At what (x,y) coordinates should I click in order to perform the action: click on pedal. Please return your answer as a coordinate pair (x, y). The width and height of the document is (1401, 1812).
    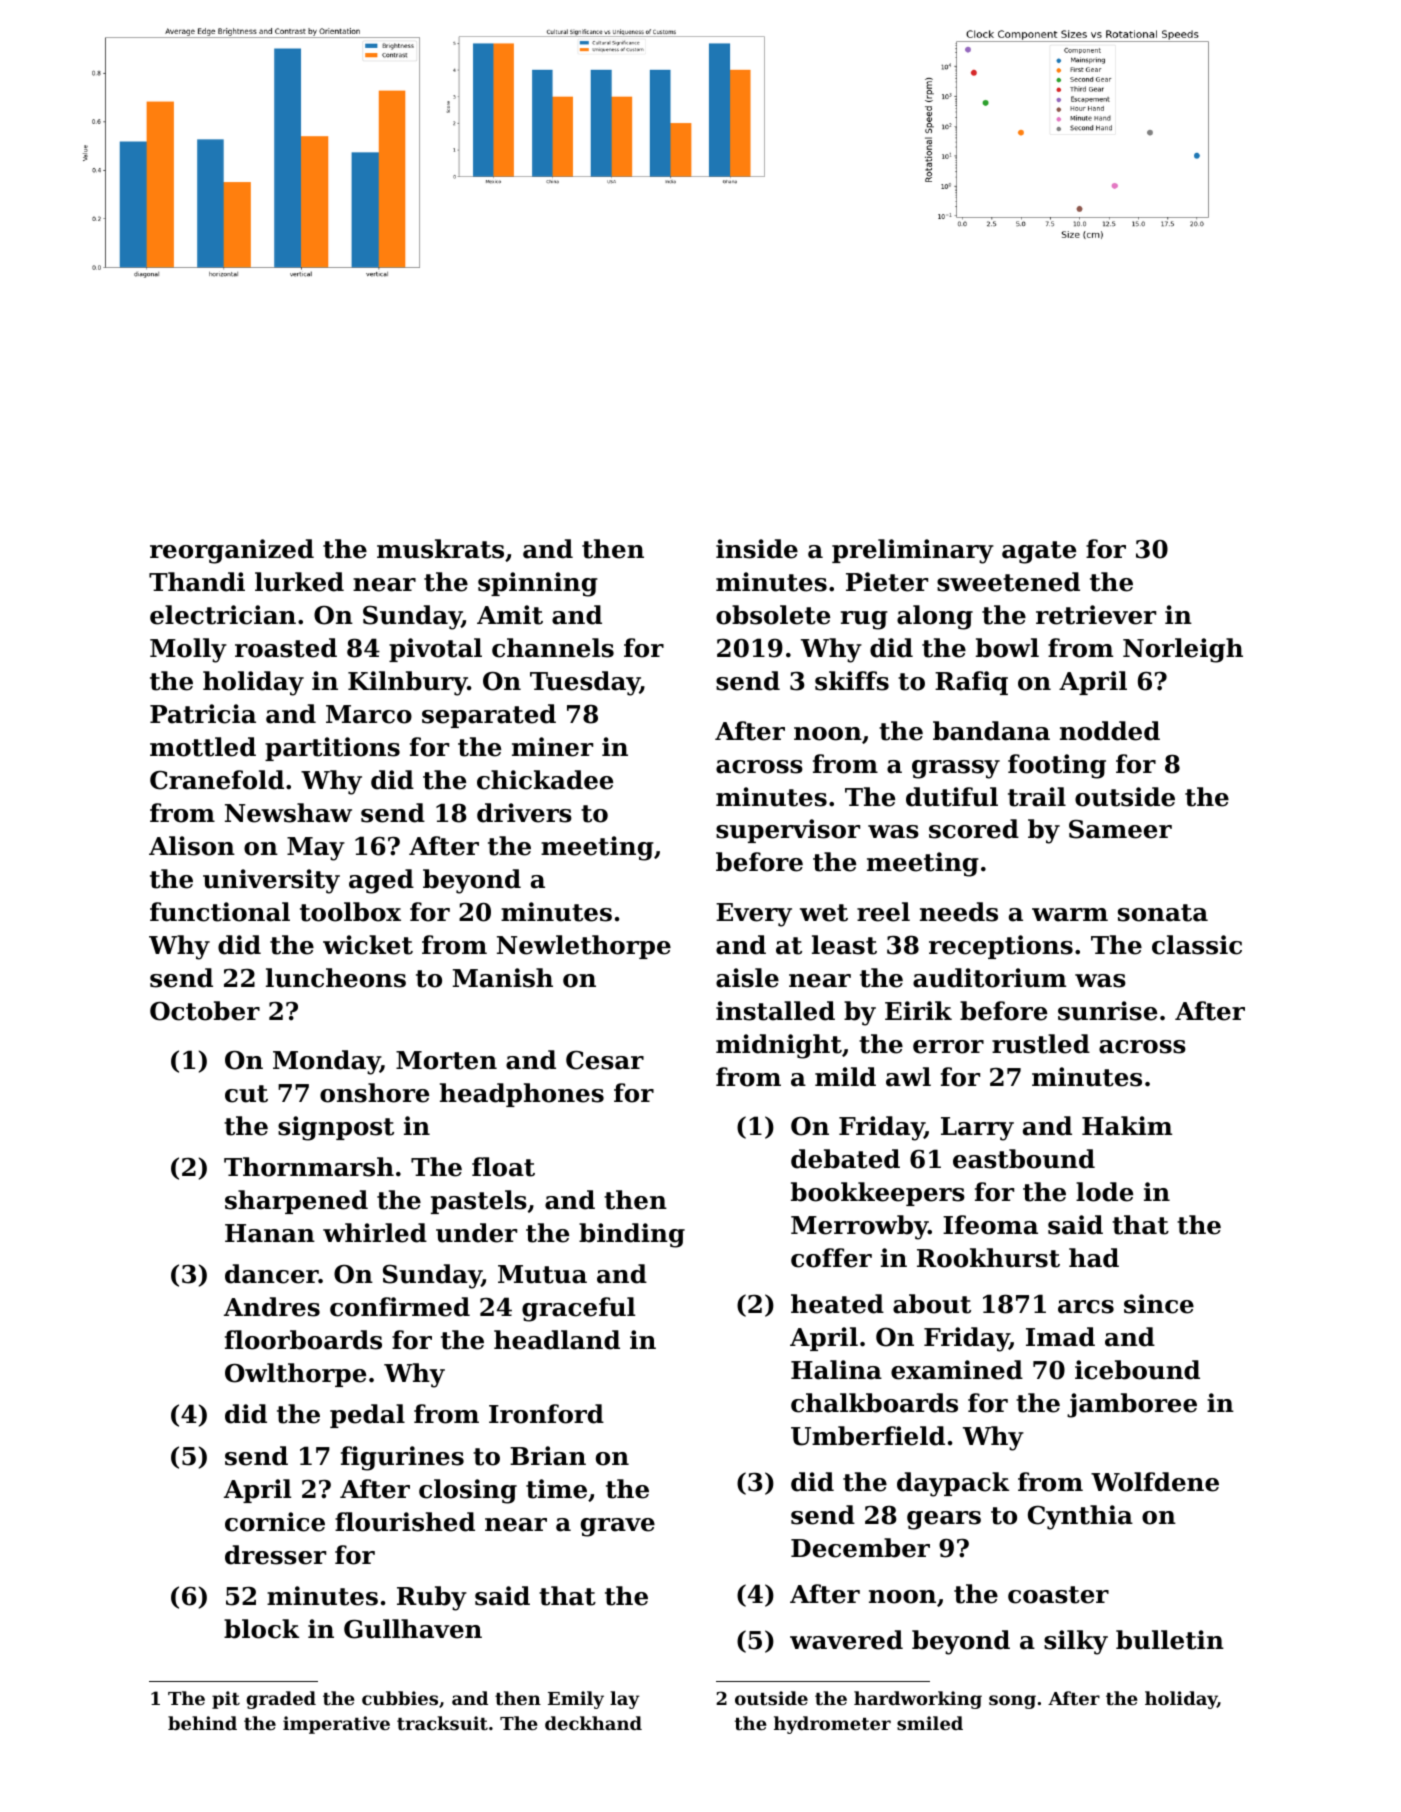
    Looking at the image, I should click on (367, 1416).
